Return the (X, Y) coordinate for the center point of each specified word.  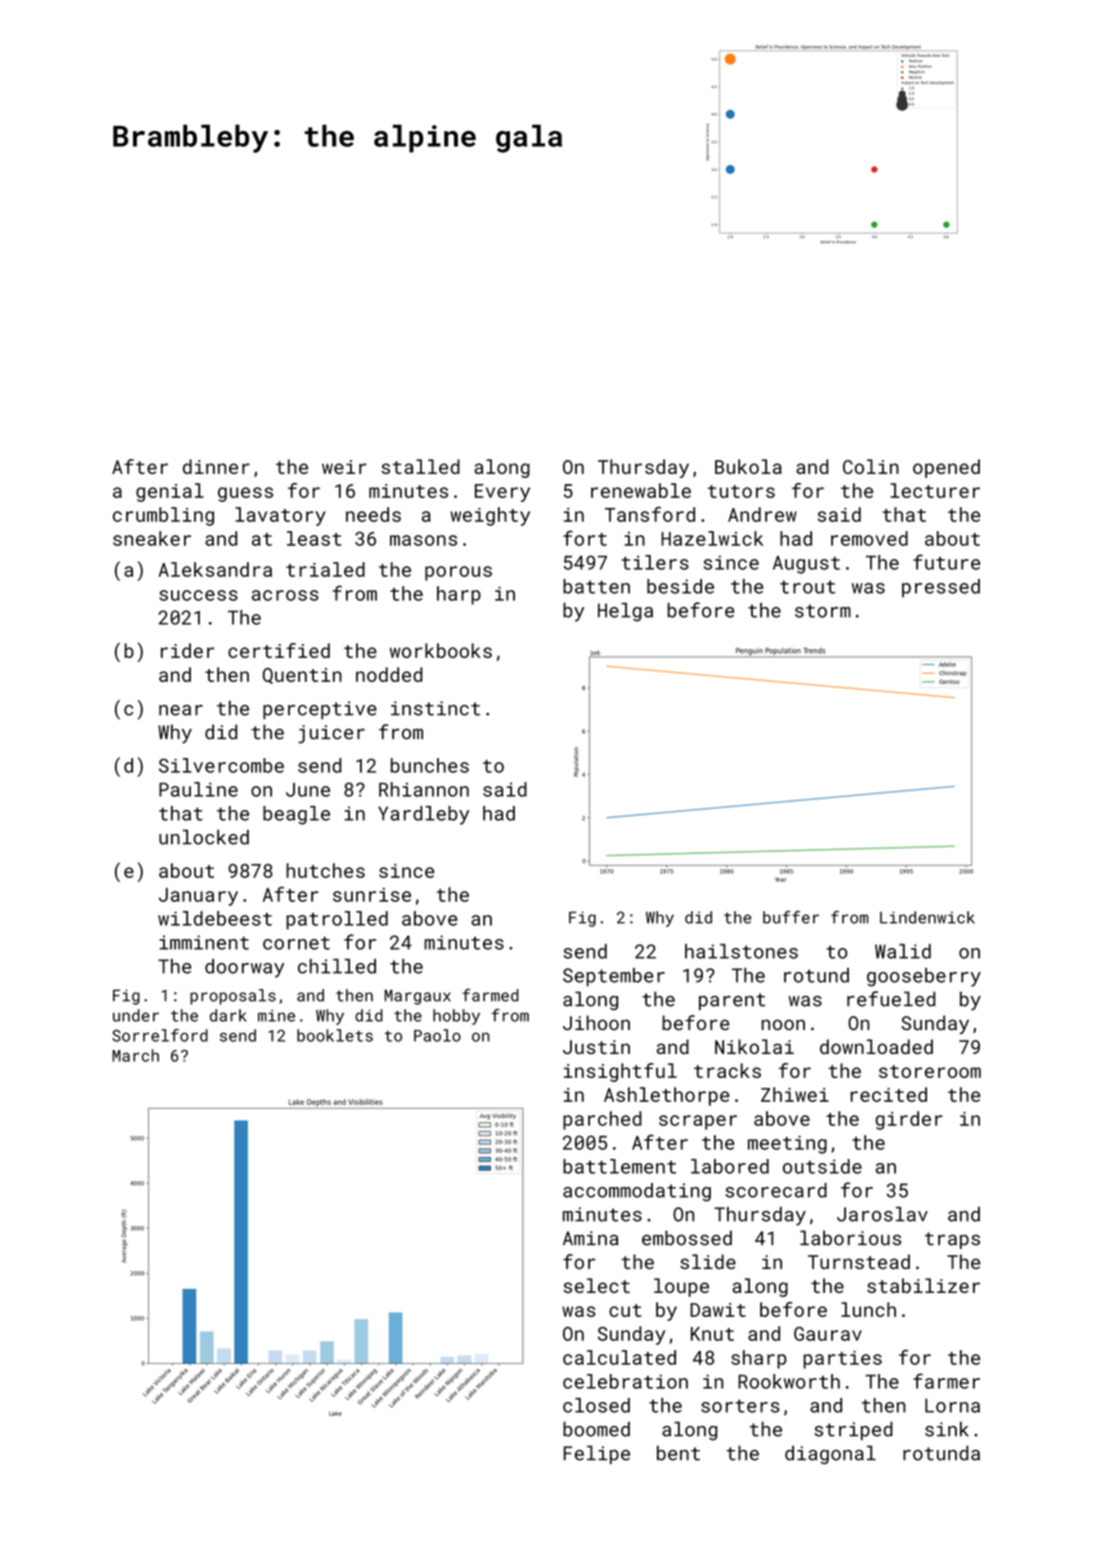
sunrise (372, 895)
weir (344, 467)
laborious (850, 1238)
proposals (233, 997)
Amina (591, 1238)
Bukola (748, 466)
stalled (420, 466)
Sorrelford (160, 1035)
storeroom (930, 1071)
